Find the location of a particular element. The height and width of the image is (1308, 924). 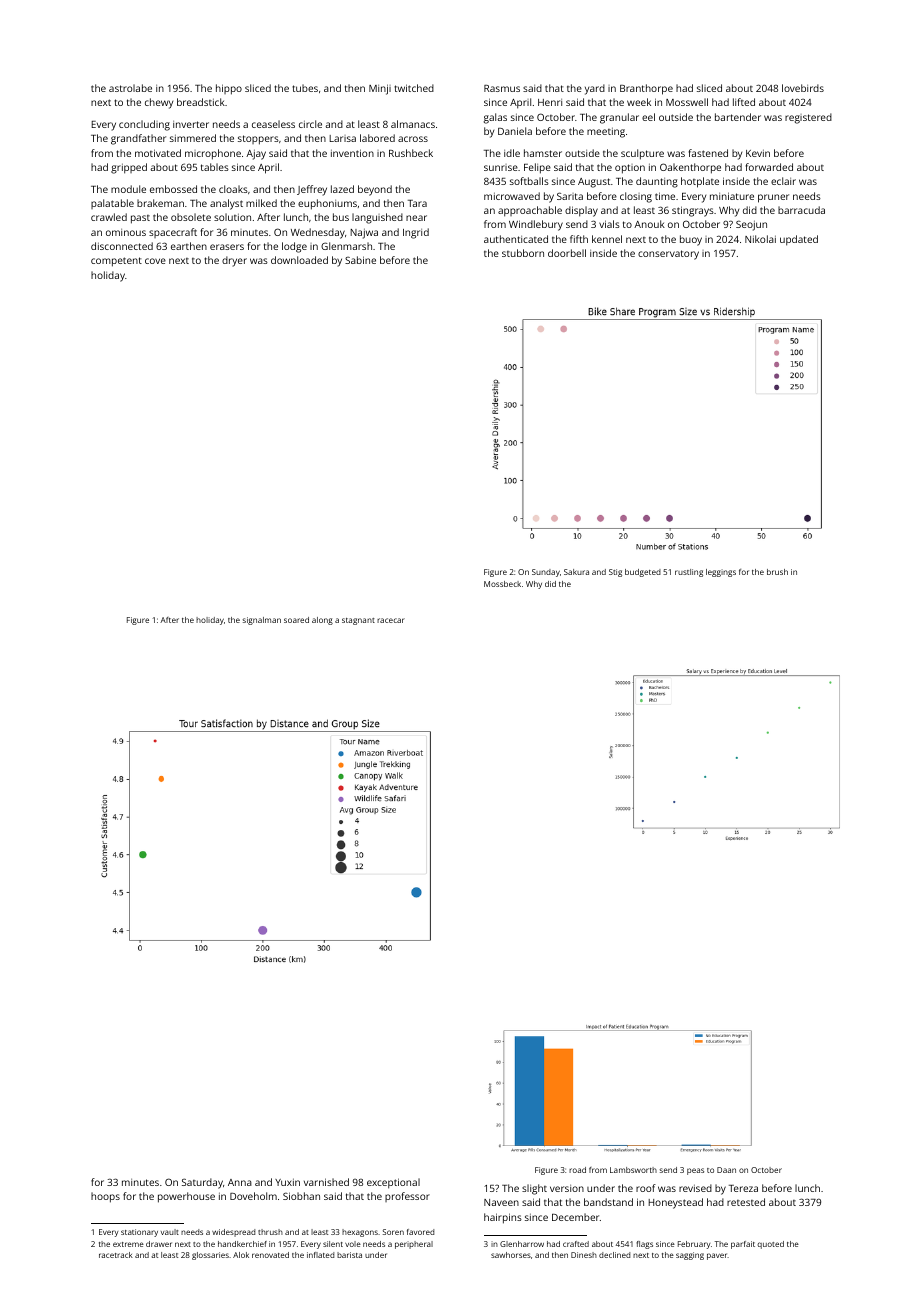

budgeted is located at coordinates (643, 573).
